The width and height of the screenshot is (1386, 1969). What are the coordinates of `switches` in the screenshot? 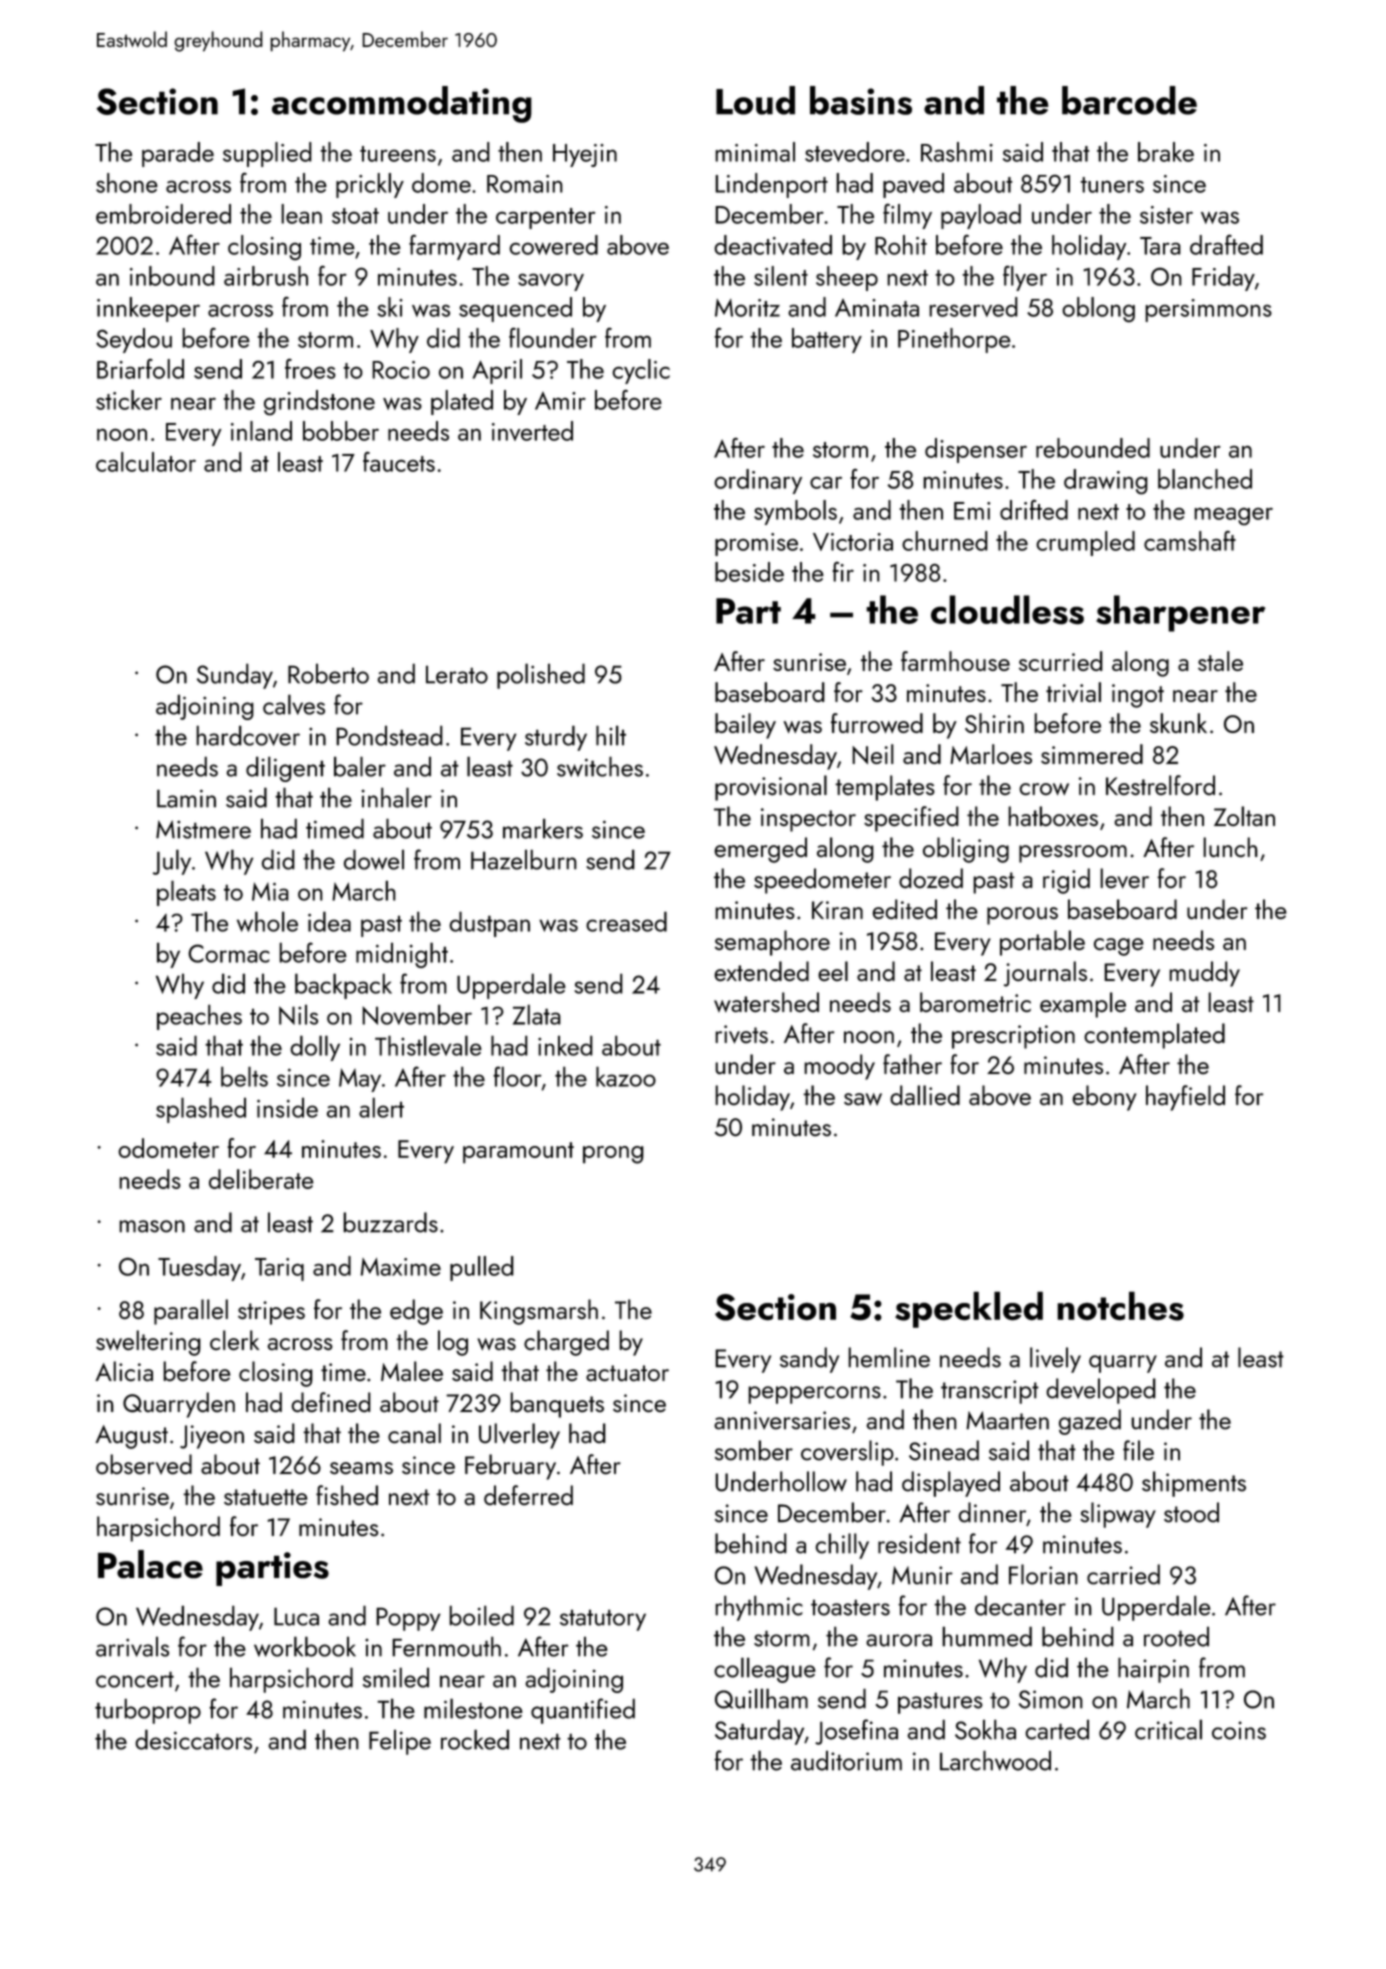 It's located at (600, 766).
